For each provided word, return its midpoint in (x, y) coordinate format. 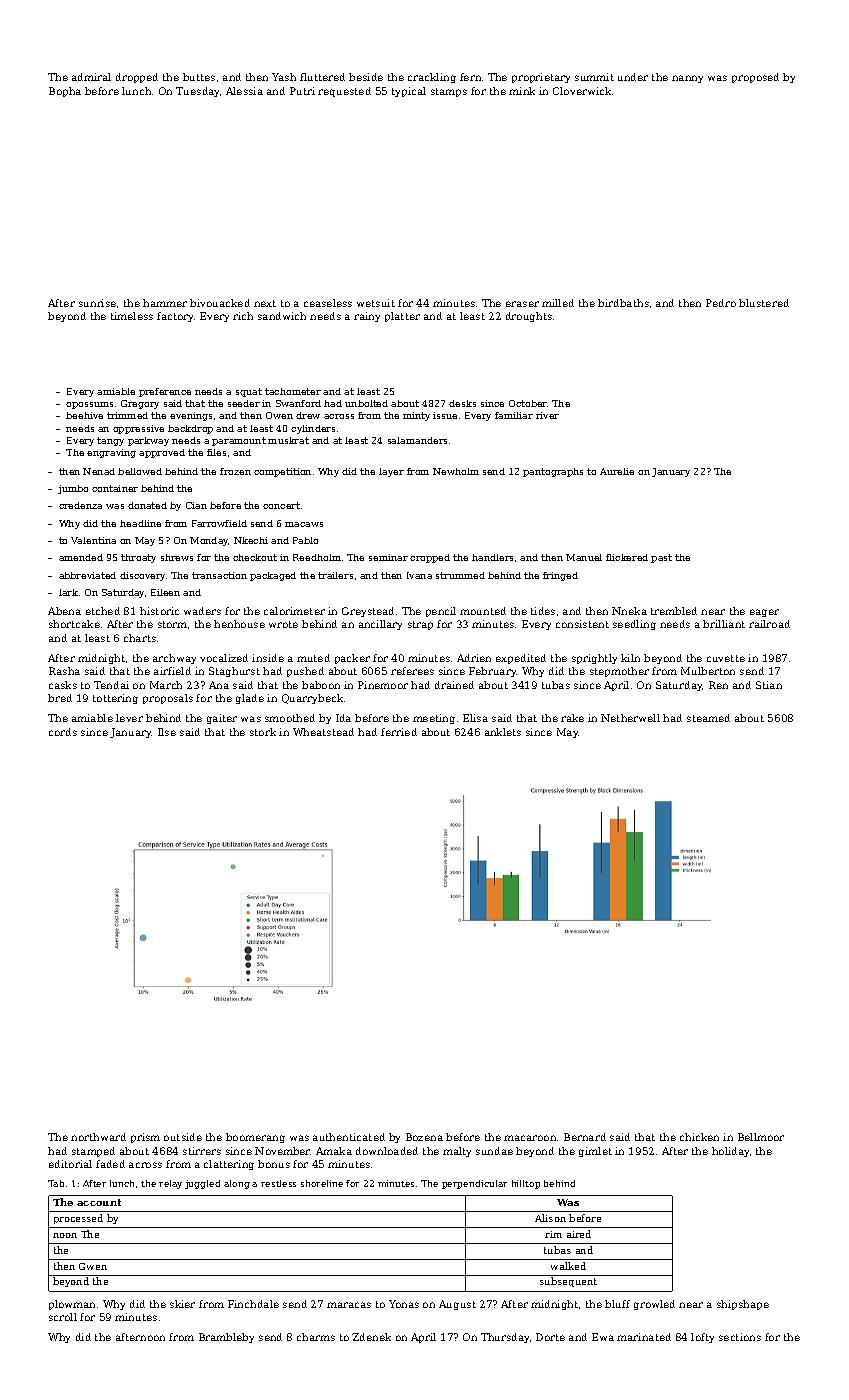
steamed (708, 718)
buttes (199, 77)
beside (366, 77)
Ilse (167, 732)
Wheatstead (323, 732)
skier (182, 1304)
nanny (687, 79)
